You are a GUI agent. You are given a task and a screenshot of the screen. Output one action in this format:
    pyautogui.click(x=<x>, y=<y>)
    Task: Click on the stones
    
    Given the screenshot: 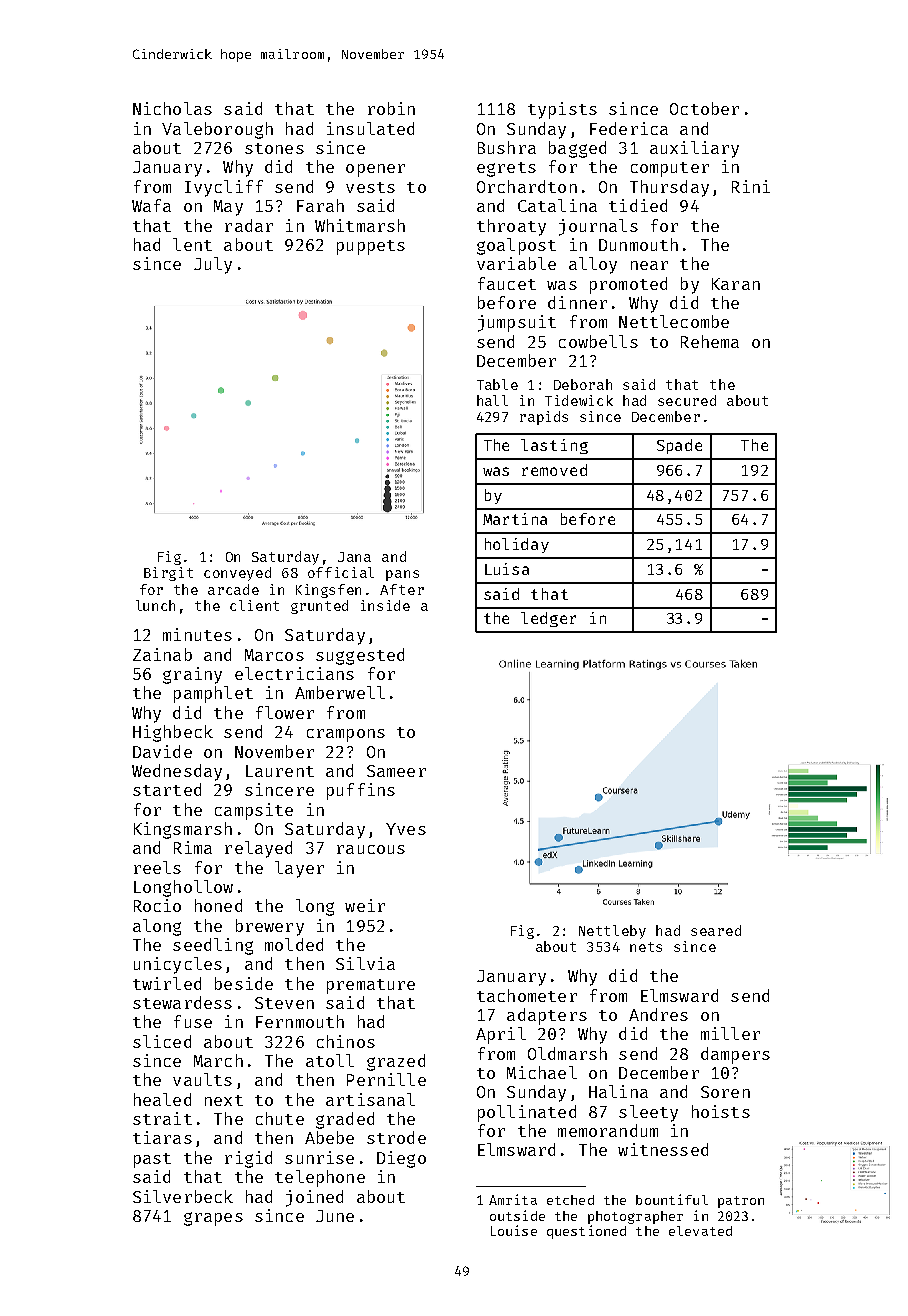 What is the action you would take?
    pyautogui.click(x=274, y=148)
